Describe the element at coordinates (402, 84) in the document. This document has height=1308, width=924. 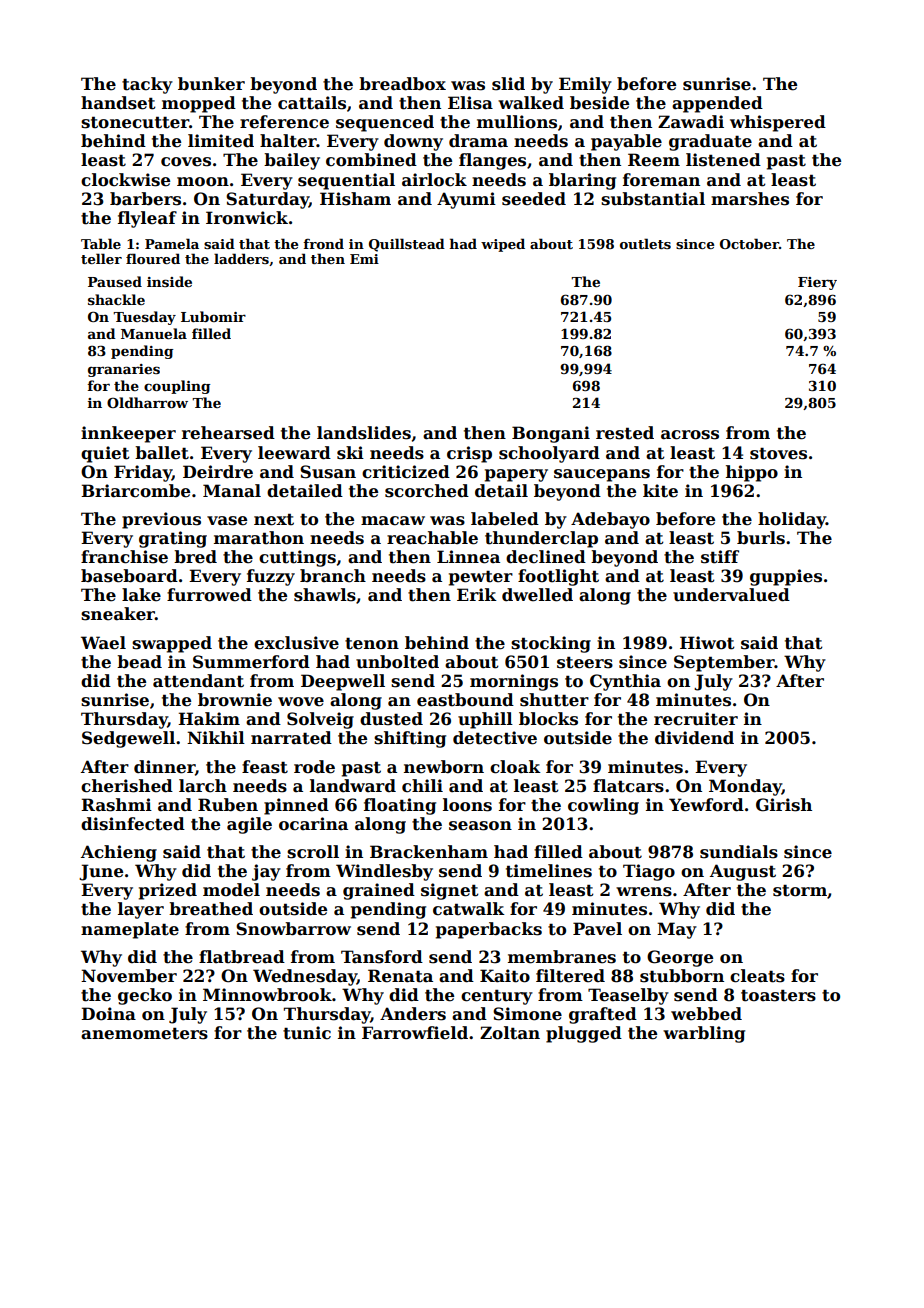
I see `breadbox` at that location.
